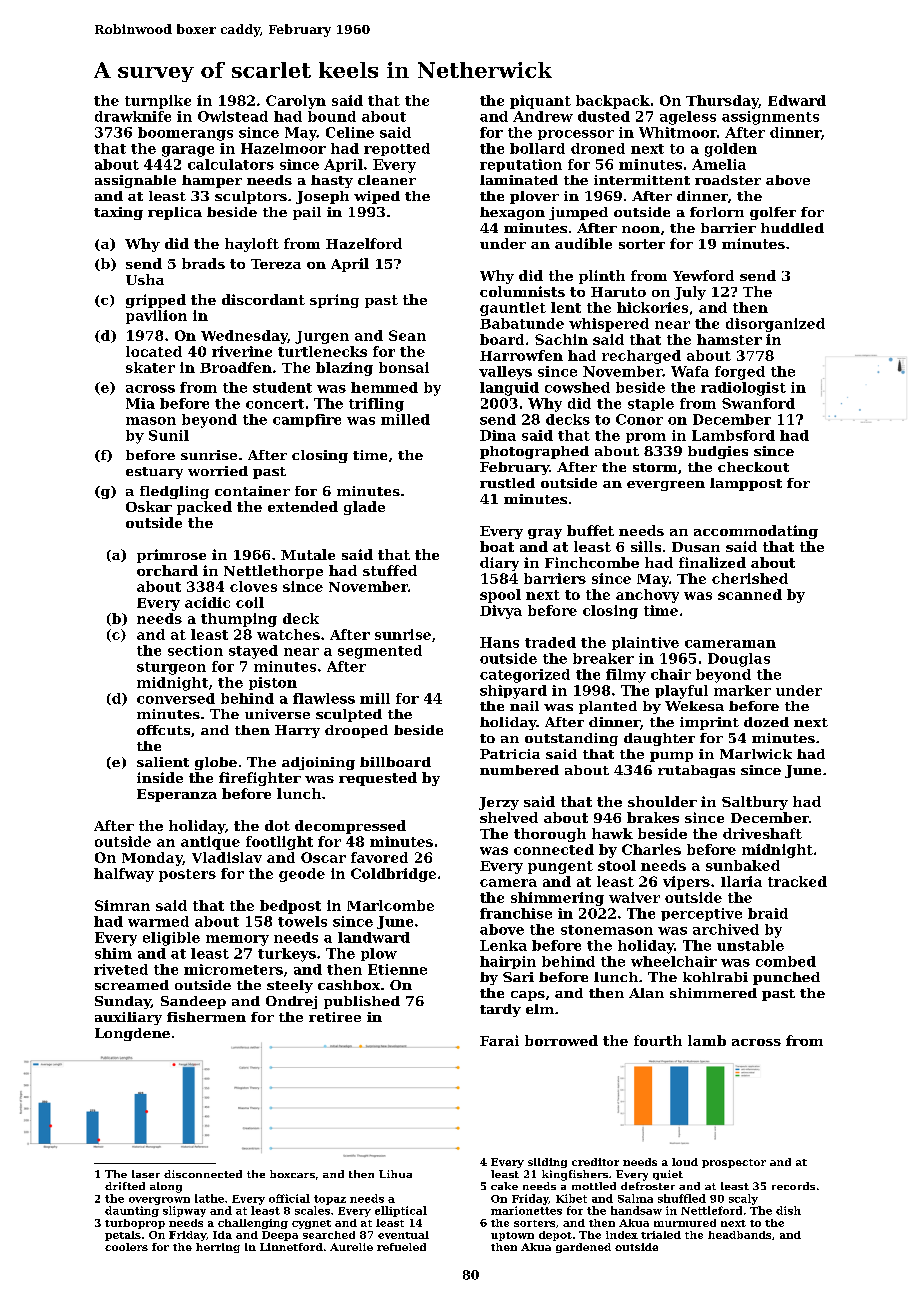 The image size is (924, 1308). I want to click on cloves, so click(253, 586).
